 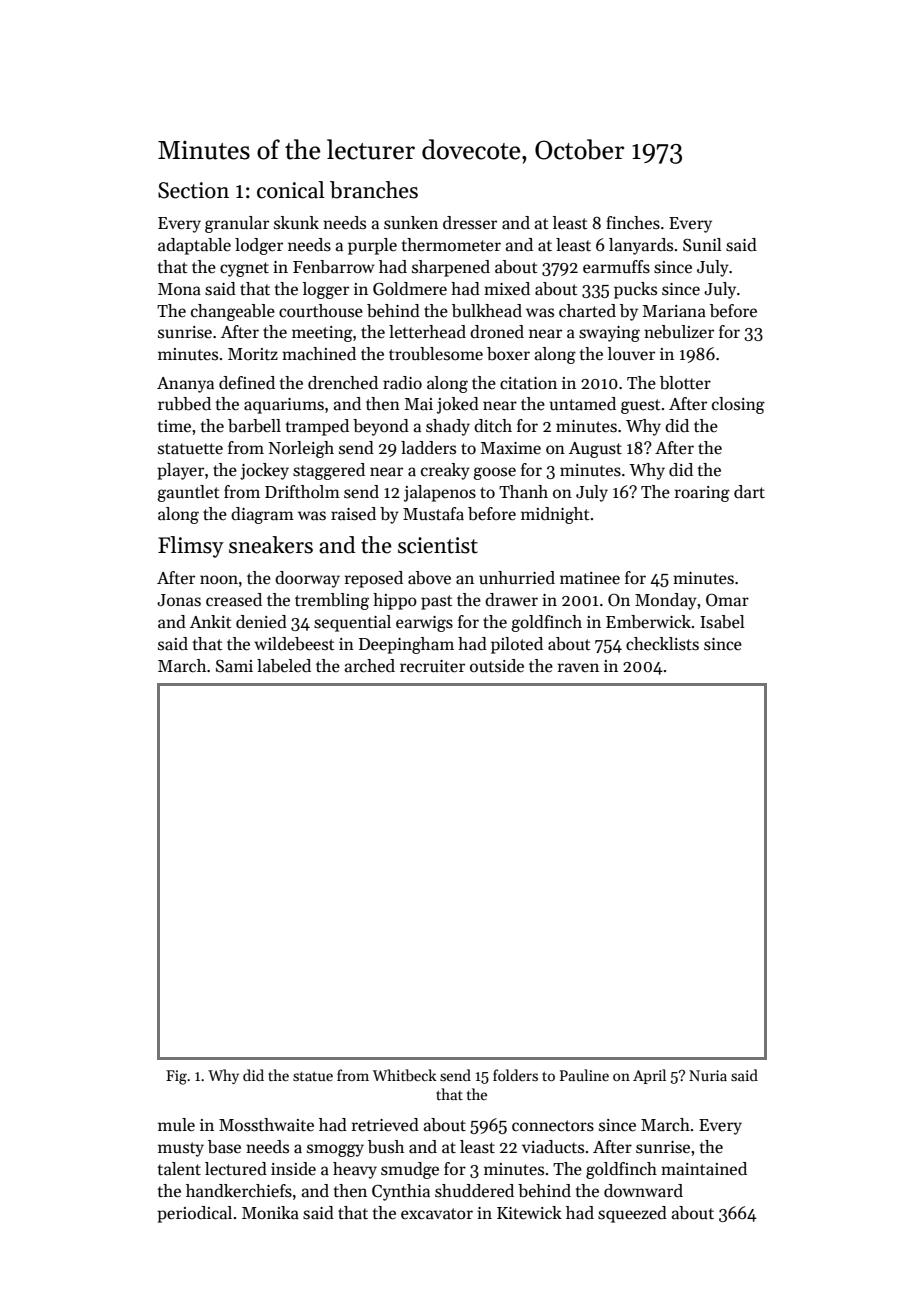 I want to click on Mustafa, so click(x=433, y=513).
